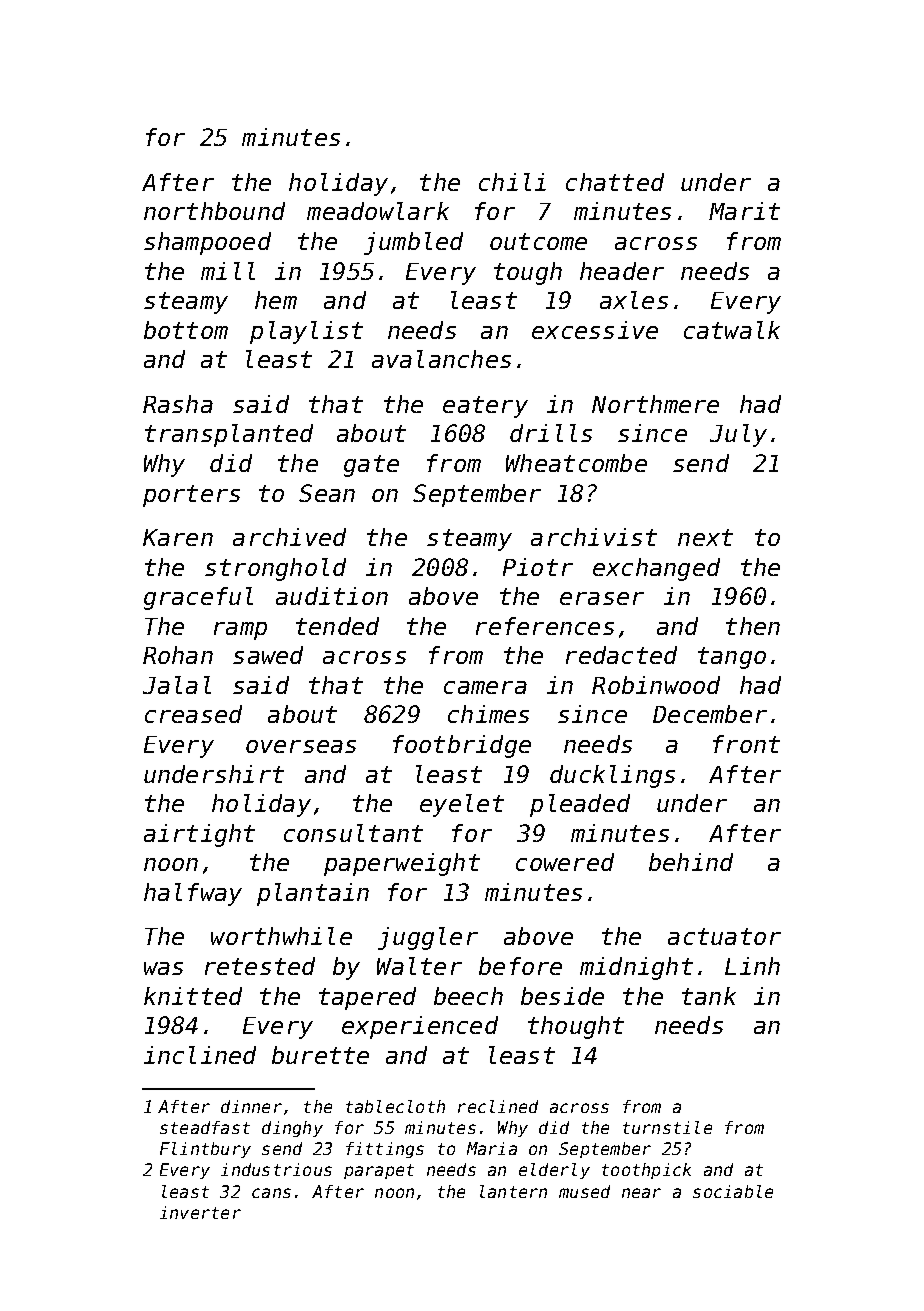 This screenshot has width=924, height=1311. What do you see at coordinates (428, 938) in the screenshot?
I see `juggler` at bounding box center [428, 938].
